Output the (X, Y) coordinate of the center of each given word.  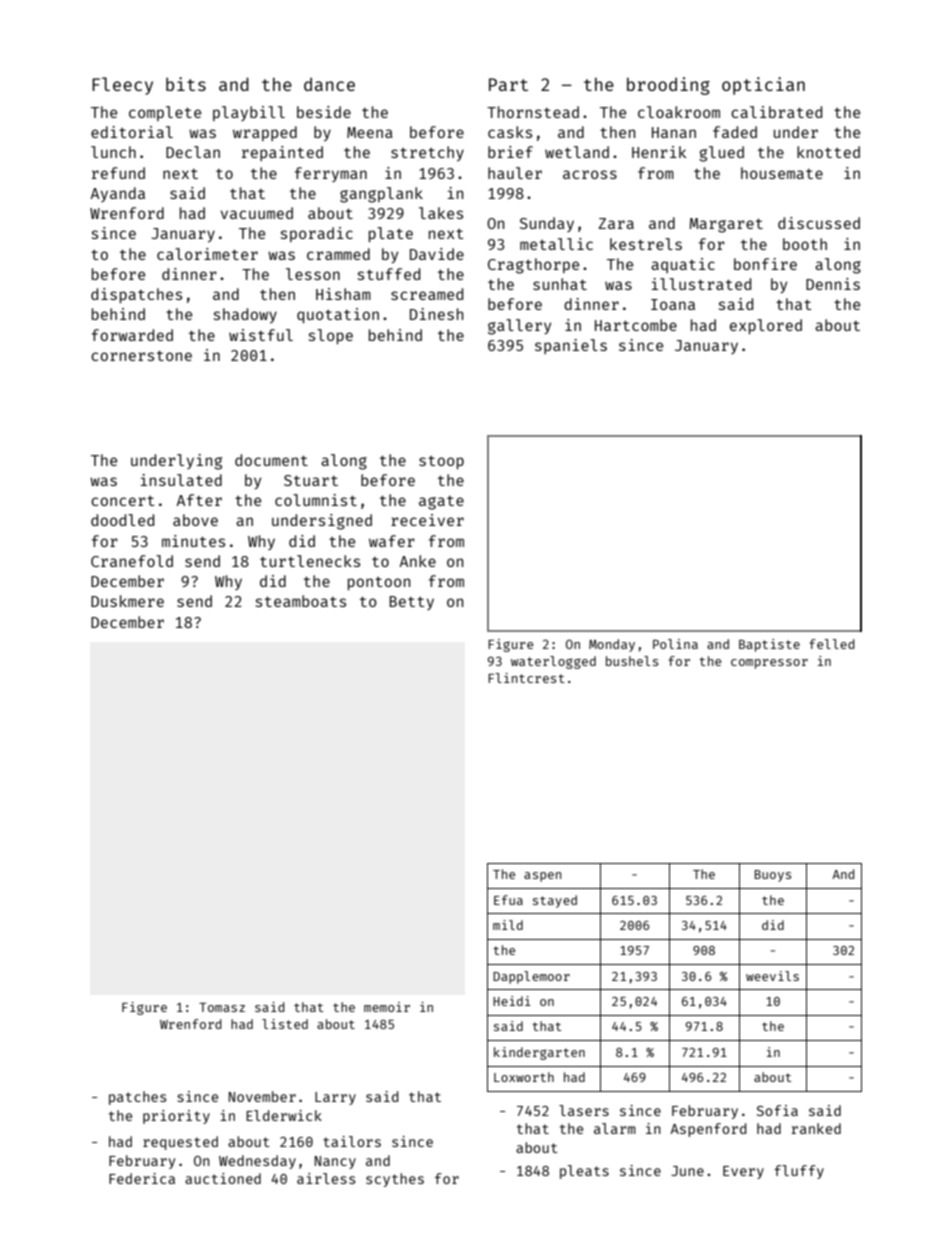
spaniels (571, 346)
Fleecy (122, 86)
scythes (395, 1180)
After (199, 500)
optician (763, 86)
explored (766, 326)
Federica (142, 1178)
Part (508, 84)
